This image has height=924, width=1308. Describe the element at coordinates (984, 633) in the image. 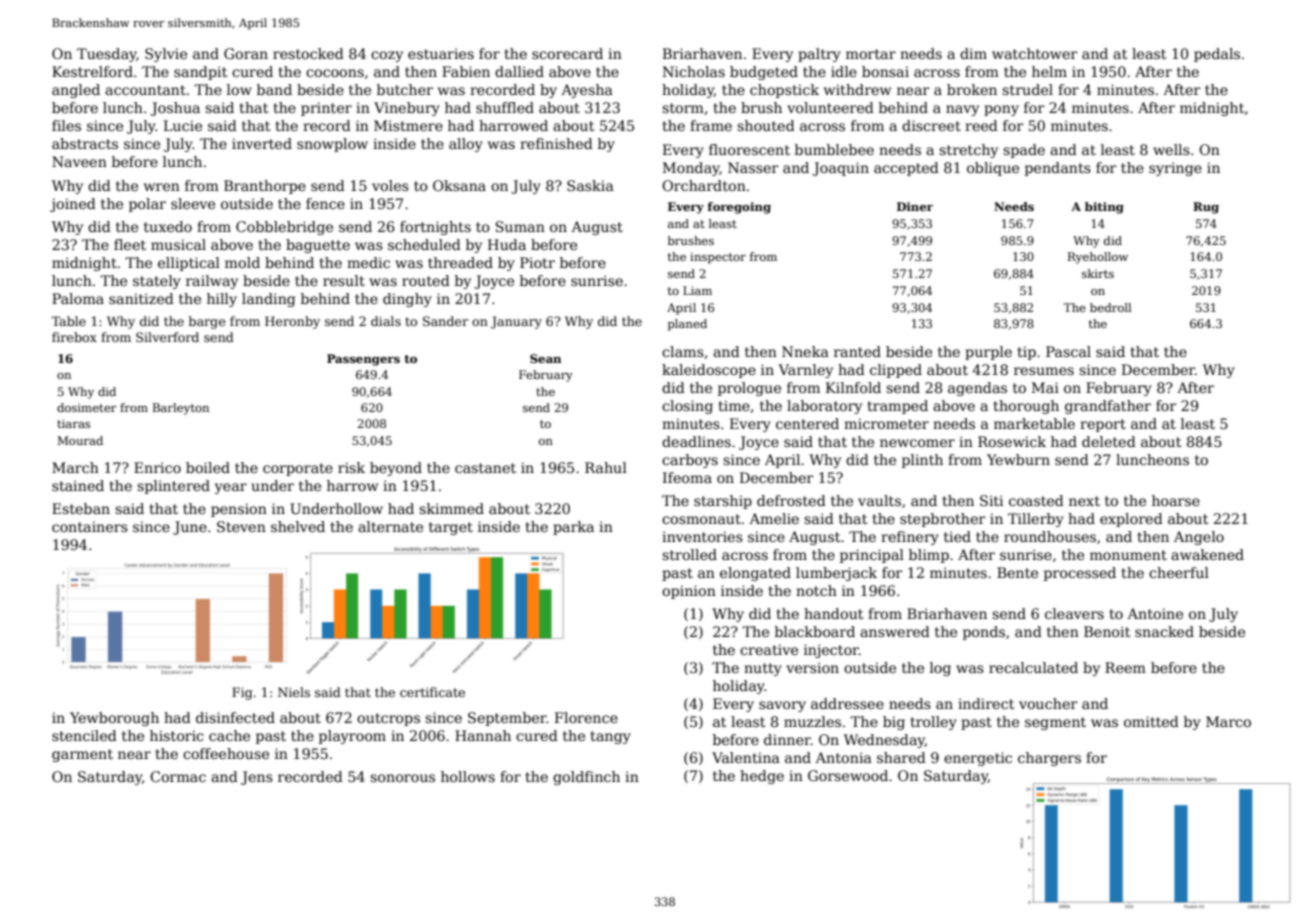

I see `ponds` at that location.
